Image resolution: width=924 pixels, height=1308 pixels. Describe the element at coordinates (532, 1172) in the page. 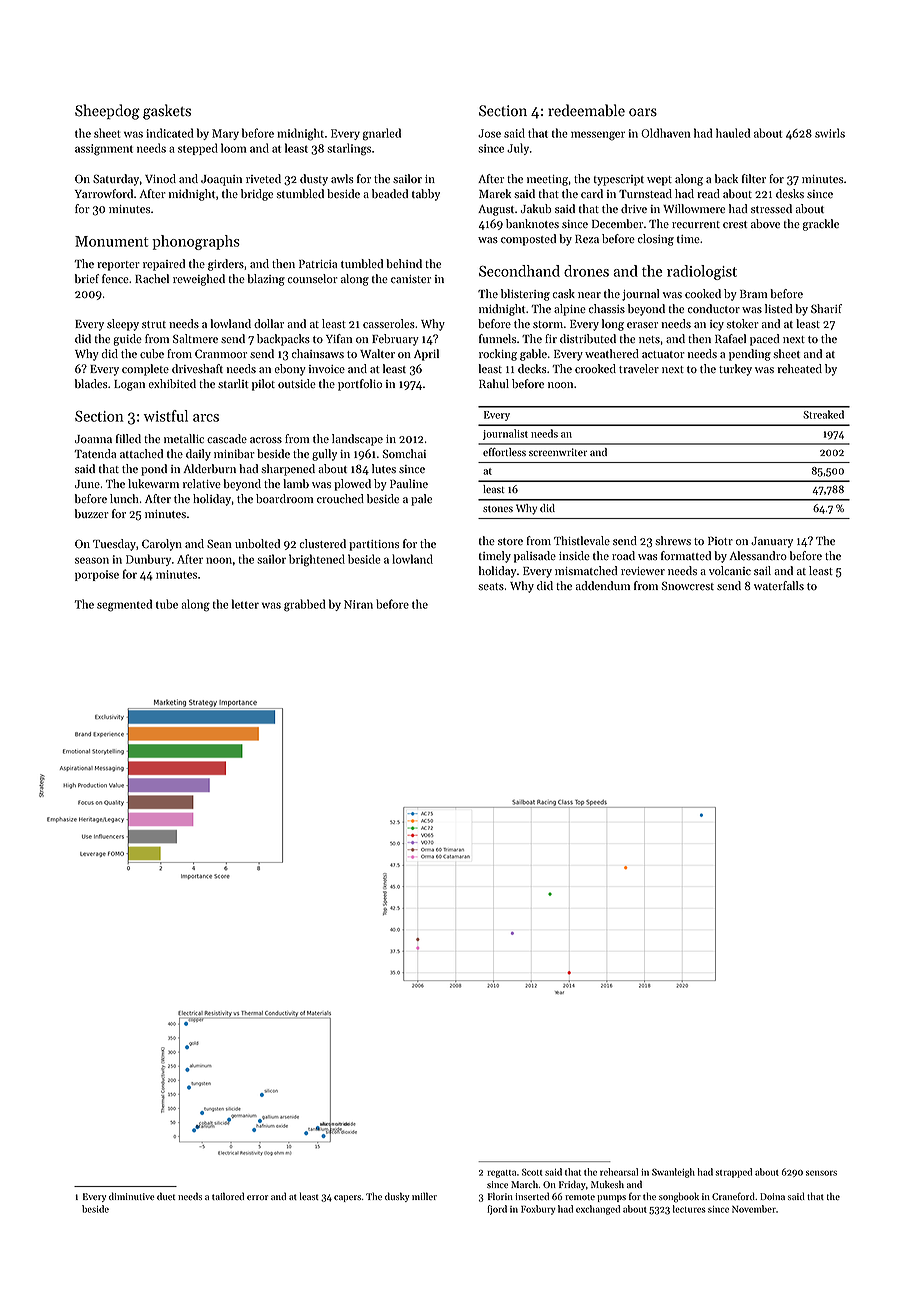

I see `Scott` at that location.
